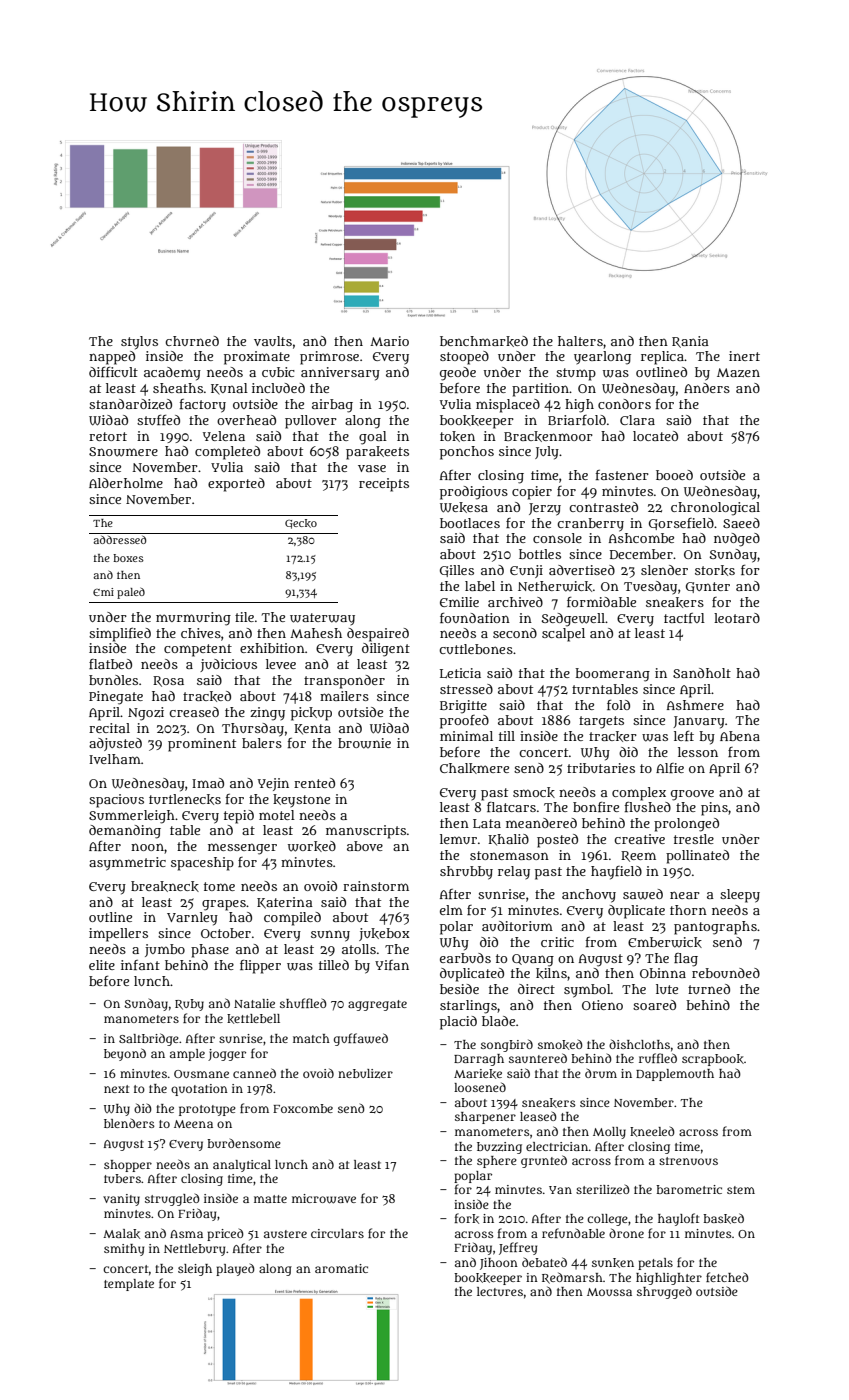  What do you see at coordinates (260, 967) in the document?
I see `flipper` at bounding box center [260, 967].
